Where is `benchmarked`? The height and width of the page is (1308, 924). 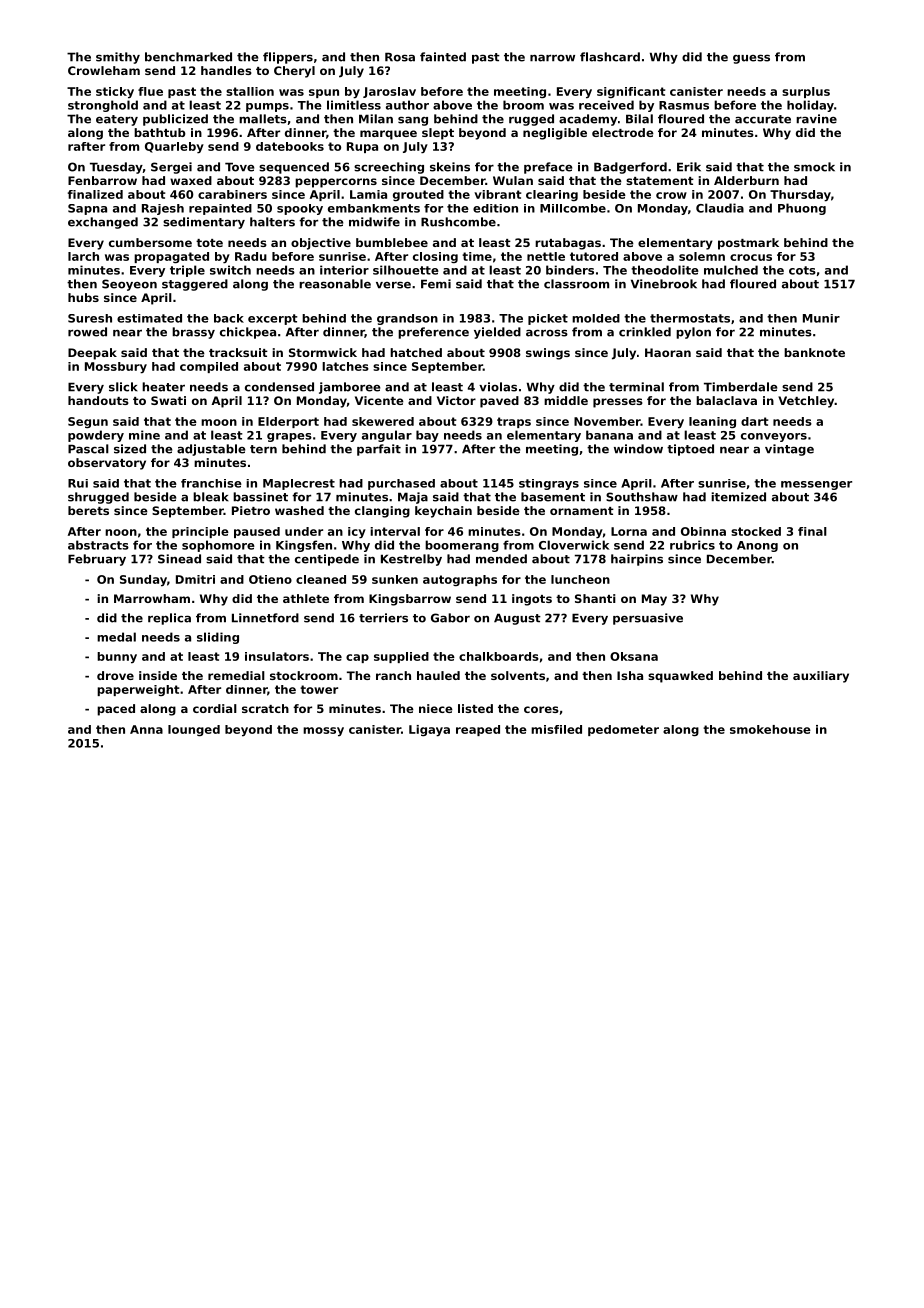
benchmarked is located at coordinates (188, 57).
